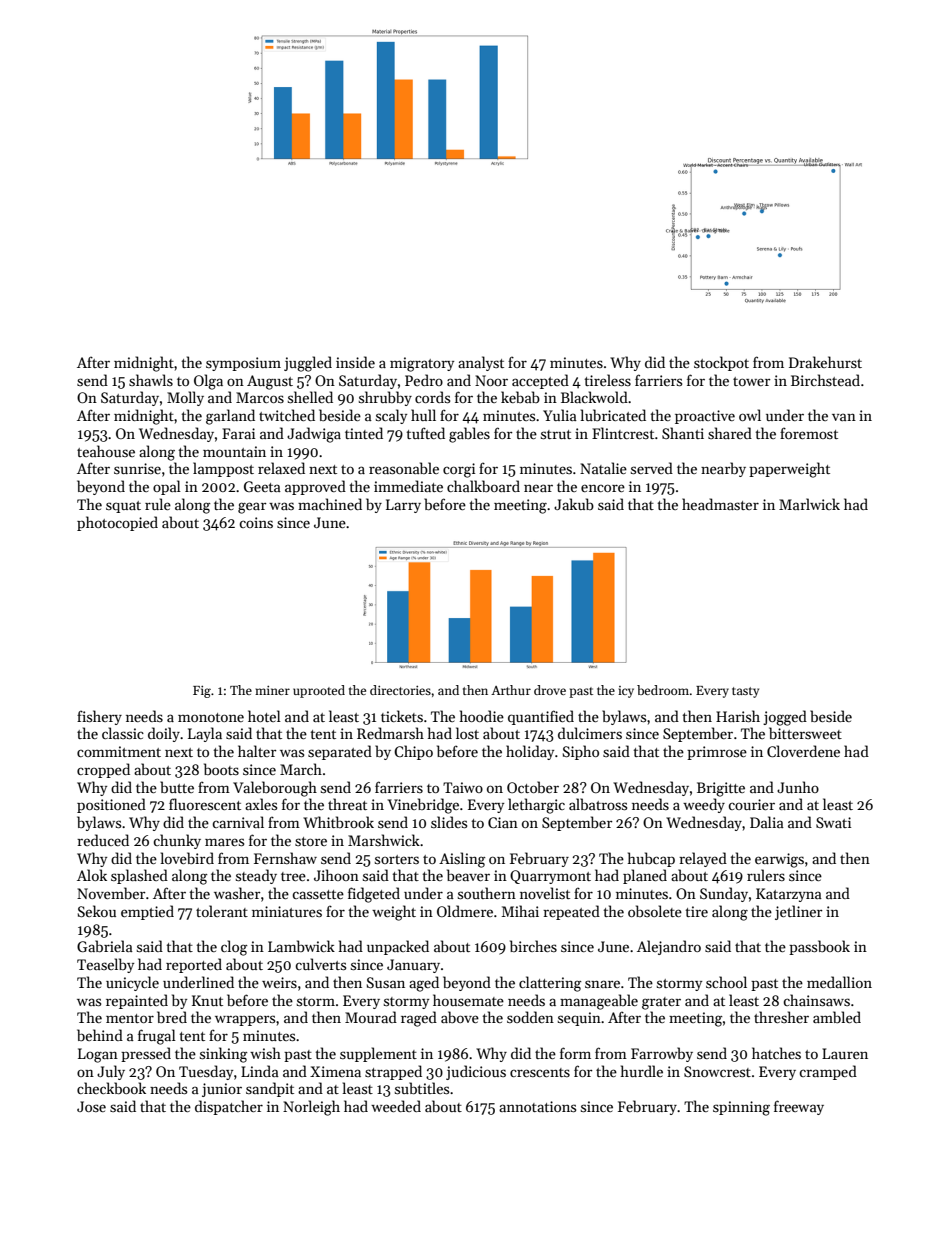 The height and width of the screenshot is (1233, 952). What do you see at coordinates (530, 752) in the screenshot?
I see `holiday` at bounding box center [530, 752].
